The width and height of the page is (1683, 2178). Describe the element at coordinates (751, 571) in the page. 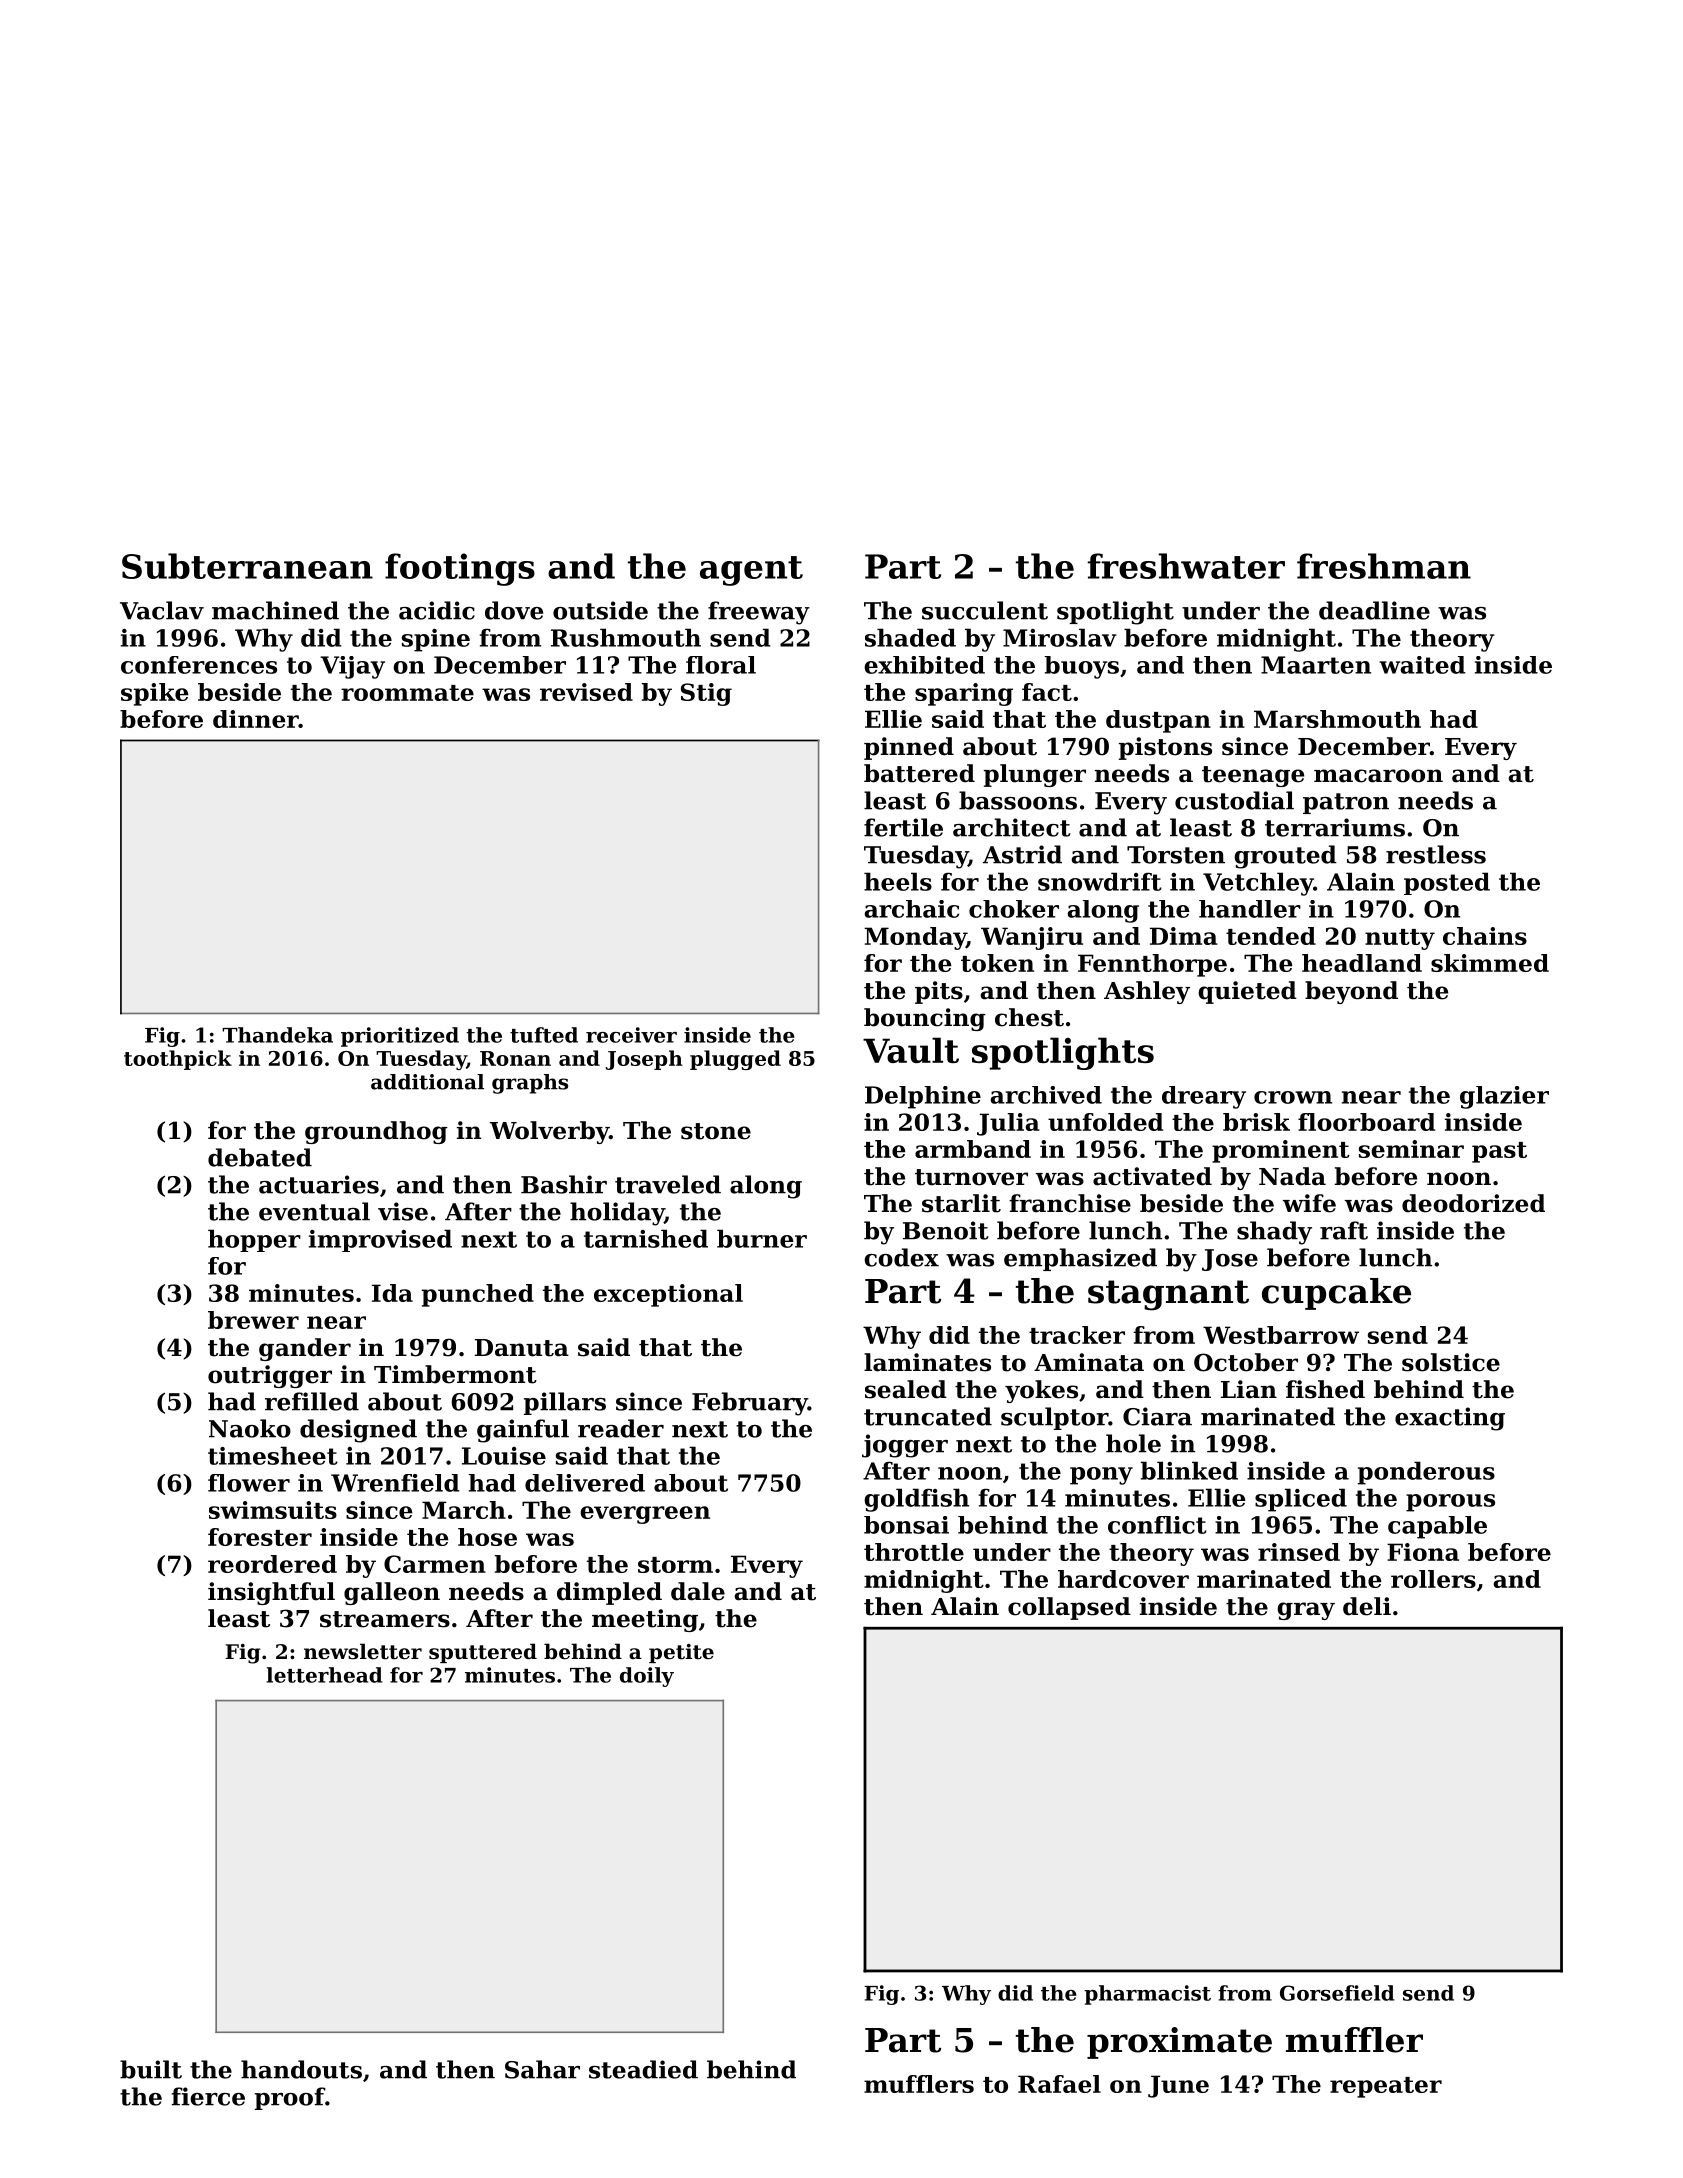

I see `agent` at that location.
